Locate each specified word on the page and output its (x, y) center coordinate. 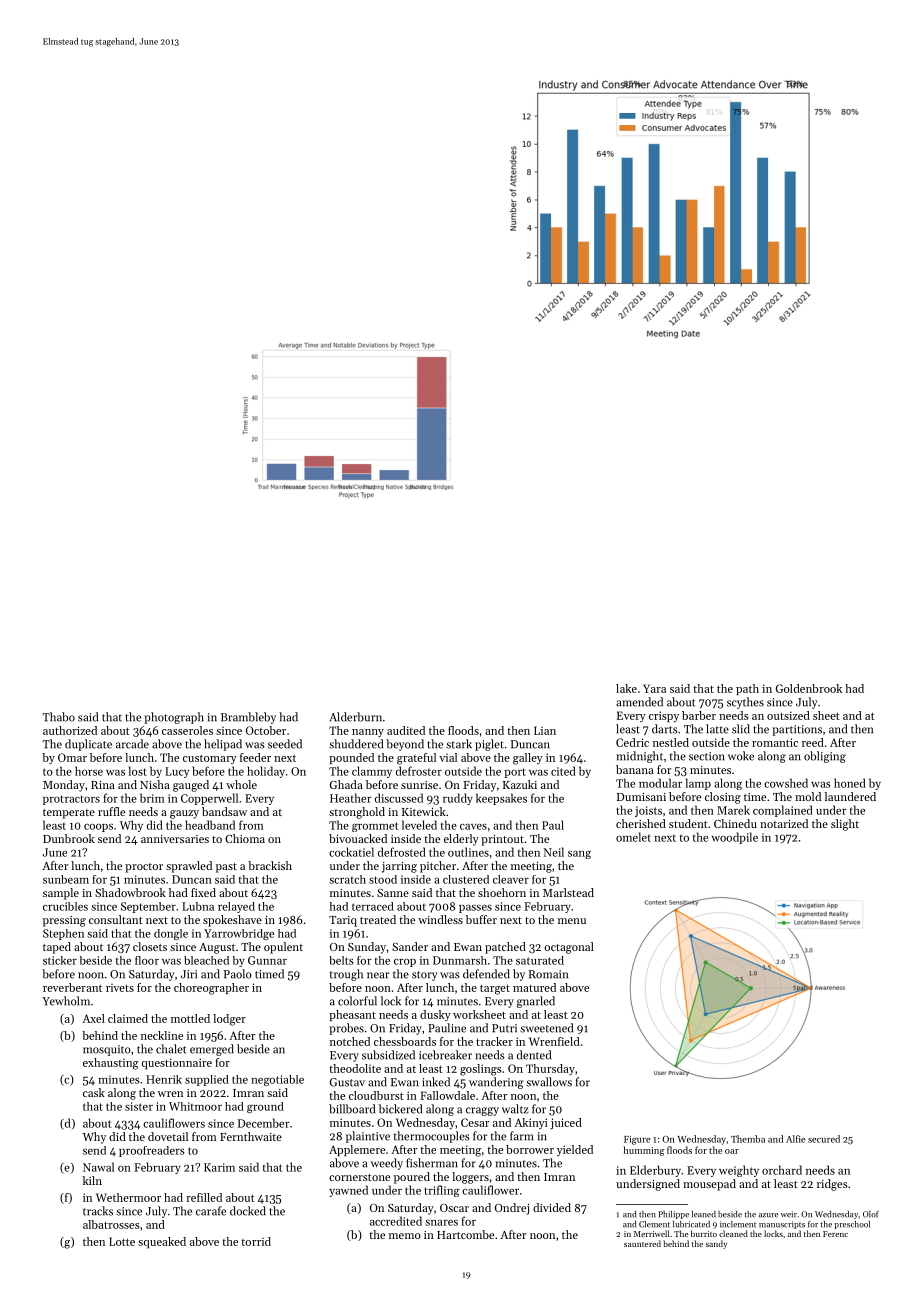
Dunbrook (69, 838)
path (747, 689)
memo (405, 1236)
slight (845, 825)
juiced (566, 1124)
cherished (641, 823)
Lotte (122, 1241)
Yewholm (66, 1001)
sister (139, 1106)
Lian (545, 730)
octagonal (569, 948)
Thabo (59, 717)
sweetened (546, 1028)
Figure (637, 1140)
